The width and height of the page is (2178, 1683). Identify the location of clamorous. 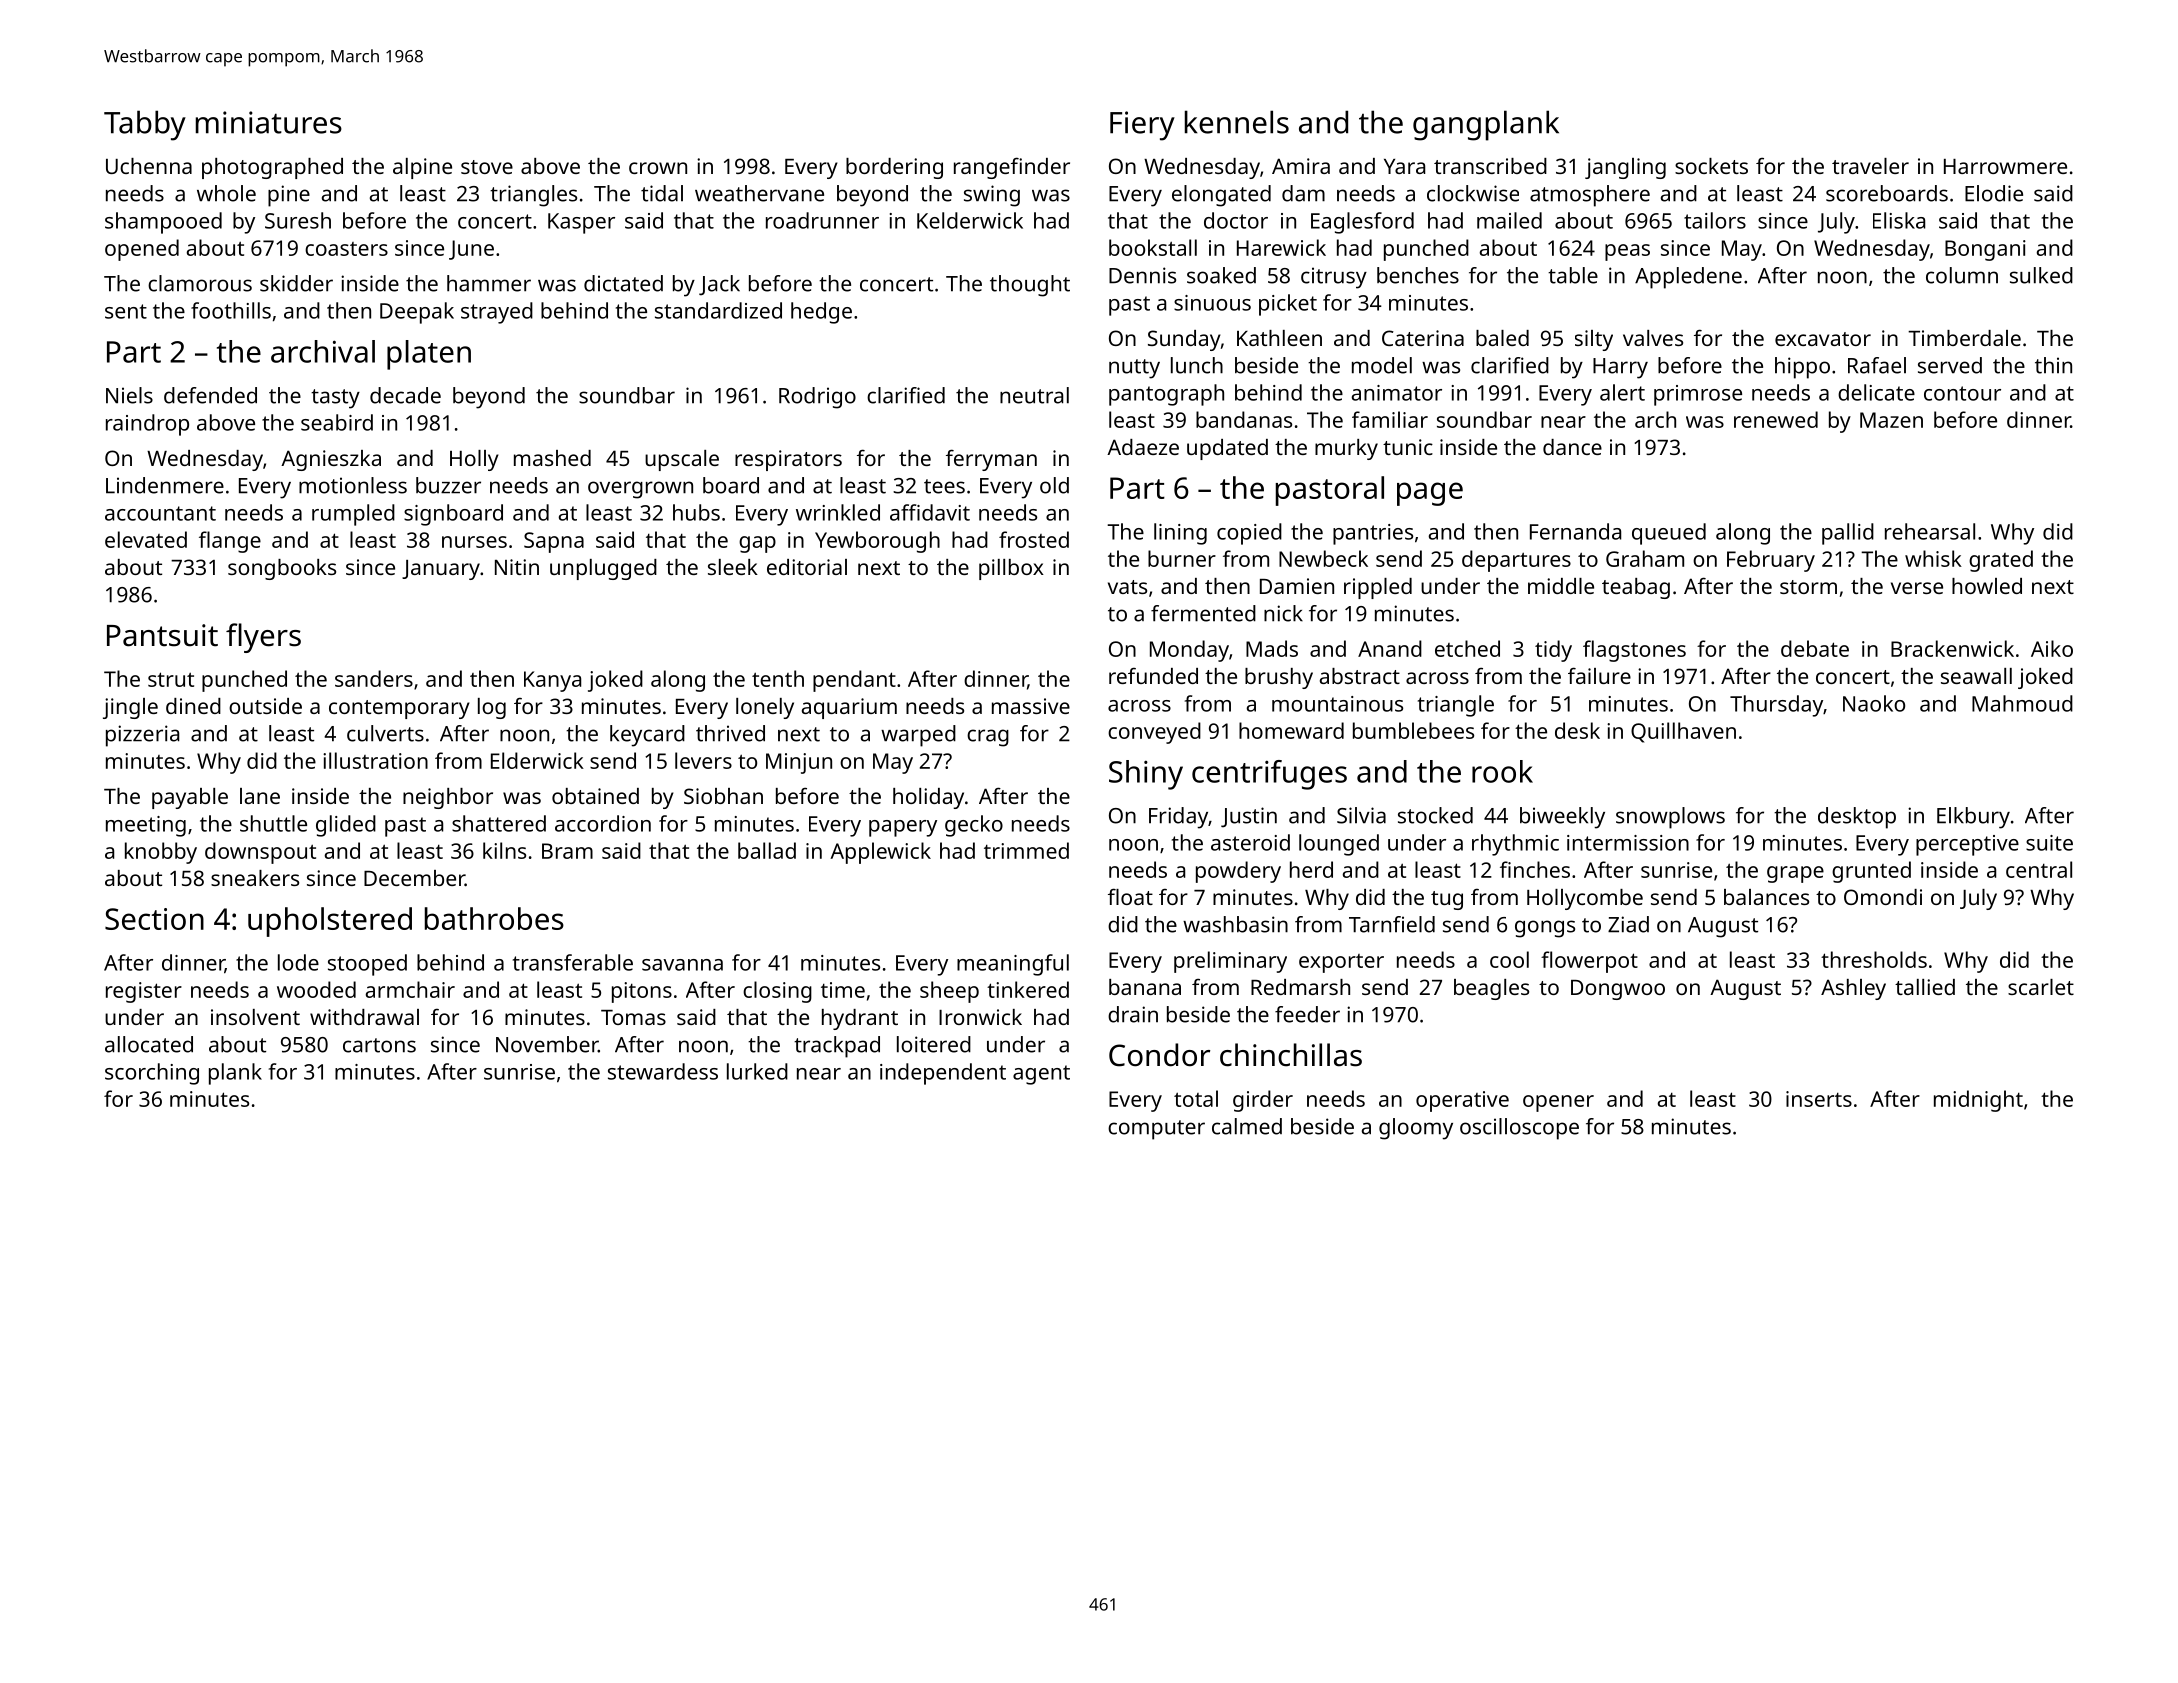
(200, 283).
